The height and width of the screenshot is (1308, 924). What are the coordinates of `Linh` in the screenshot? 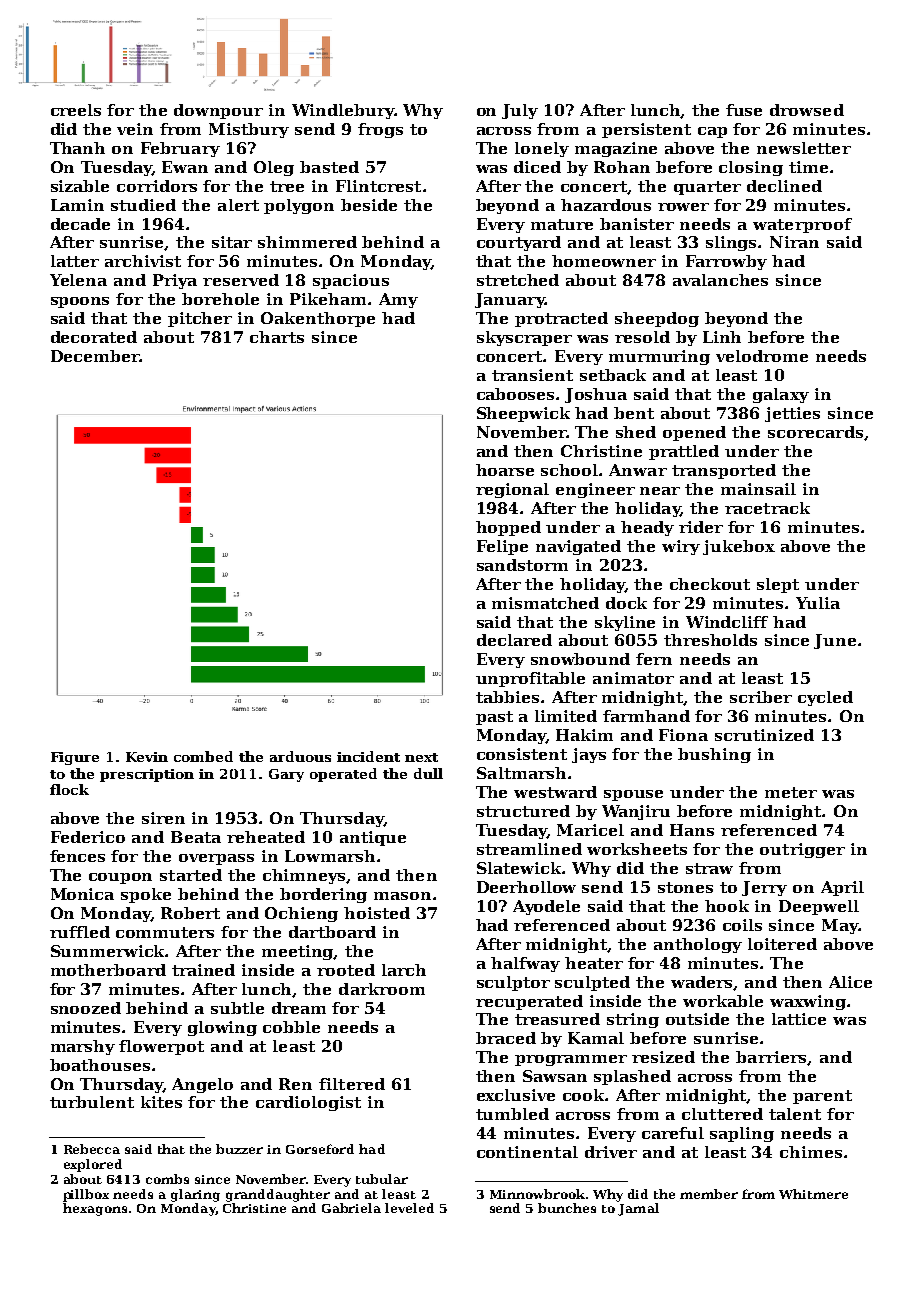 It's located at (722, 337).
